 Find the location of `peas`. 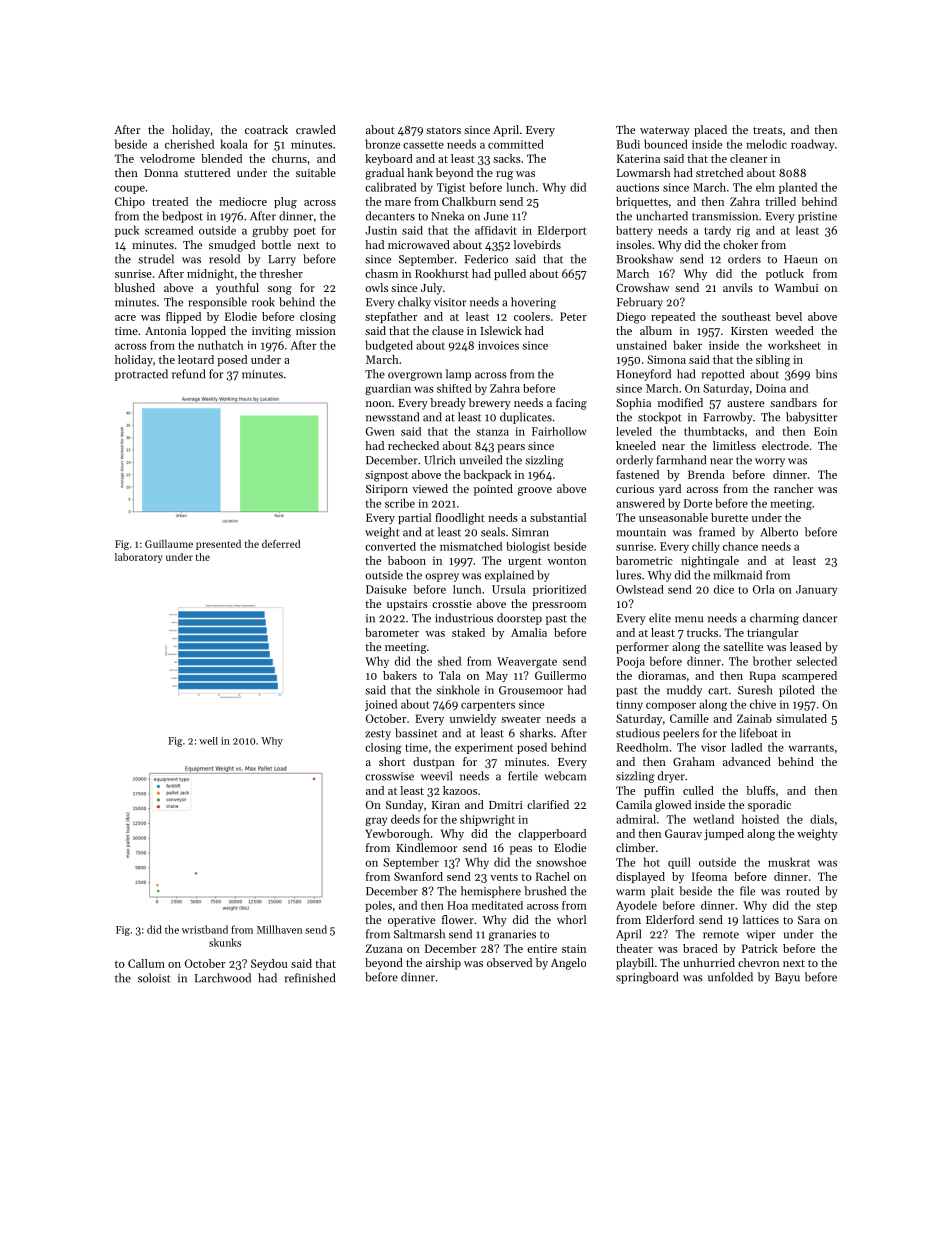

peas is located at coordinates (521, 850).
